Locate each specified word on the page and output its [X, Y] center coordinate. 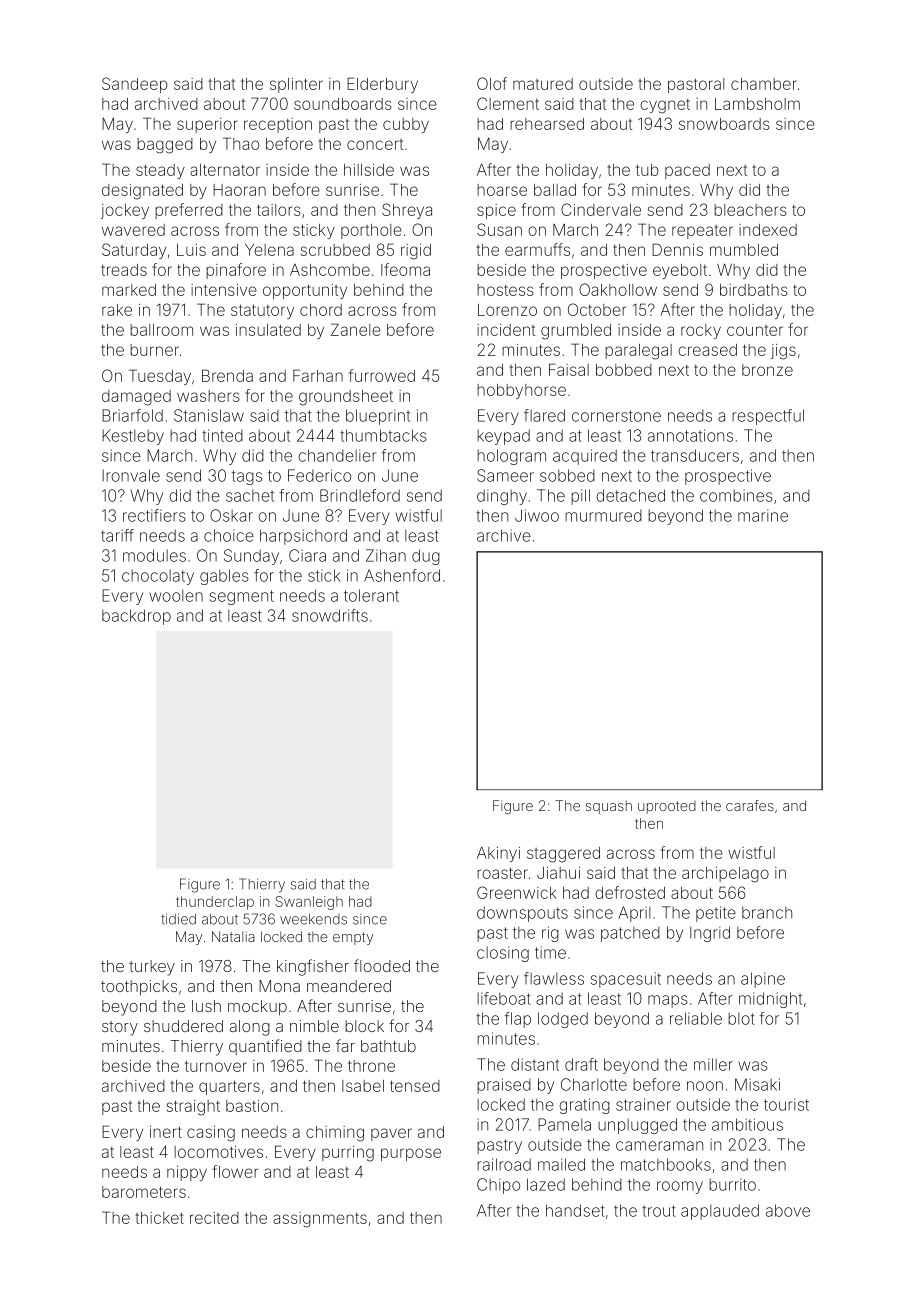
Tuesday [160, 377]
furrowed [382, 375]
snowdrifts [330, 615]
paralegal [638, 352]
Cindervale [601, 209]
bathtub [388, 1046]
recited [214, 1218]
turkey [152, 968]
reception [278, 125]
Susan [499, 229]
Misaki [757, 1084]
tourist [786, 1104]
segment [241, 597]
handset [575, 1210]
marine [763, 515]
